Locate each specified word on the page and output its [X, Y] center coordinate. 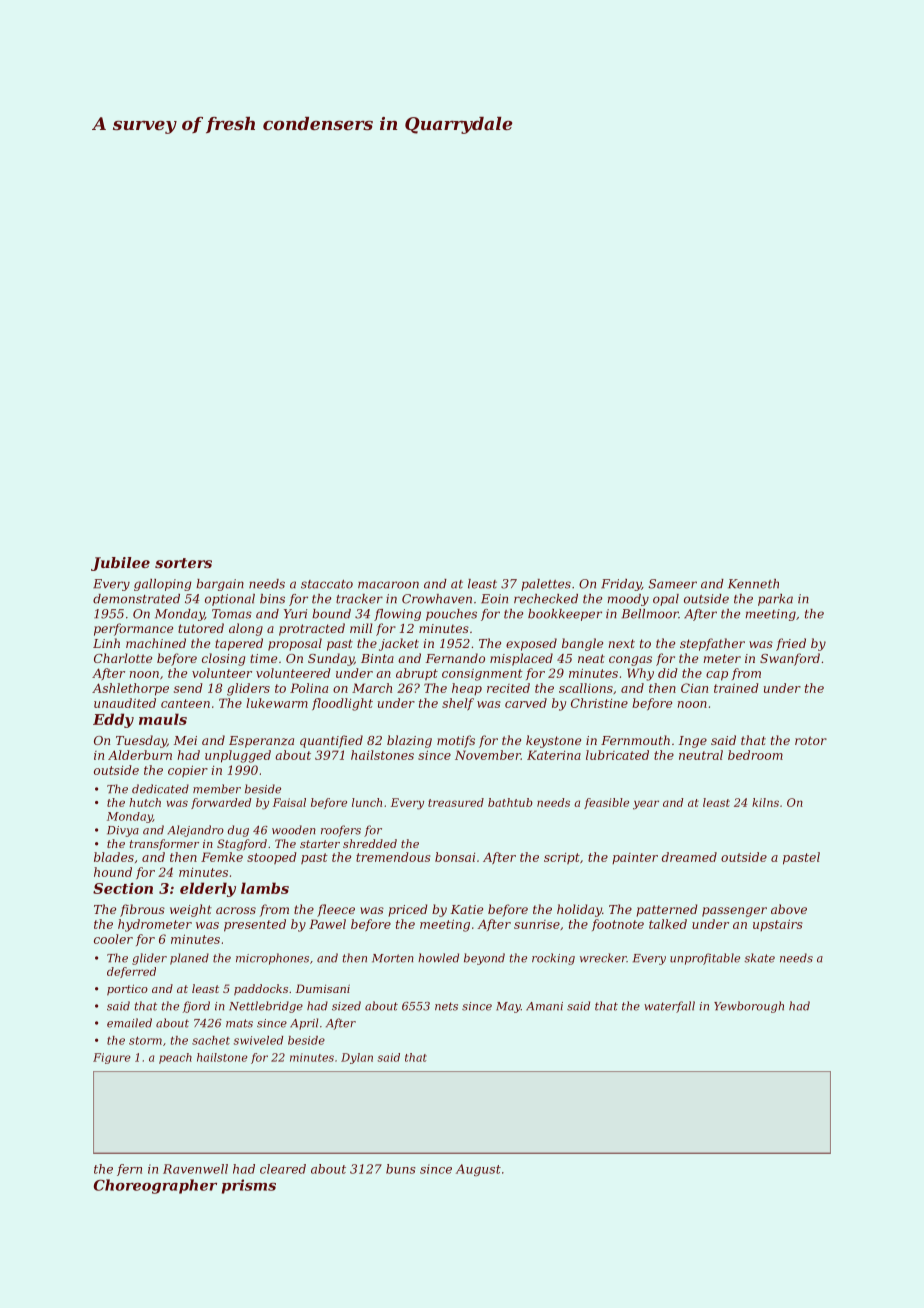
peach [175, 1058]
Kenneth [753, 584]
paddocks [261, 990]
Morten [393, 958]
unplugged [238, 756]
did [668, 673]
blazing [409, 741]
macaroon [388, 585]
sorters [183, 563]
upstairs [778, 925]
